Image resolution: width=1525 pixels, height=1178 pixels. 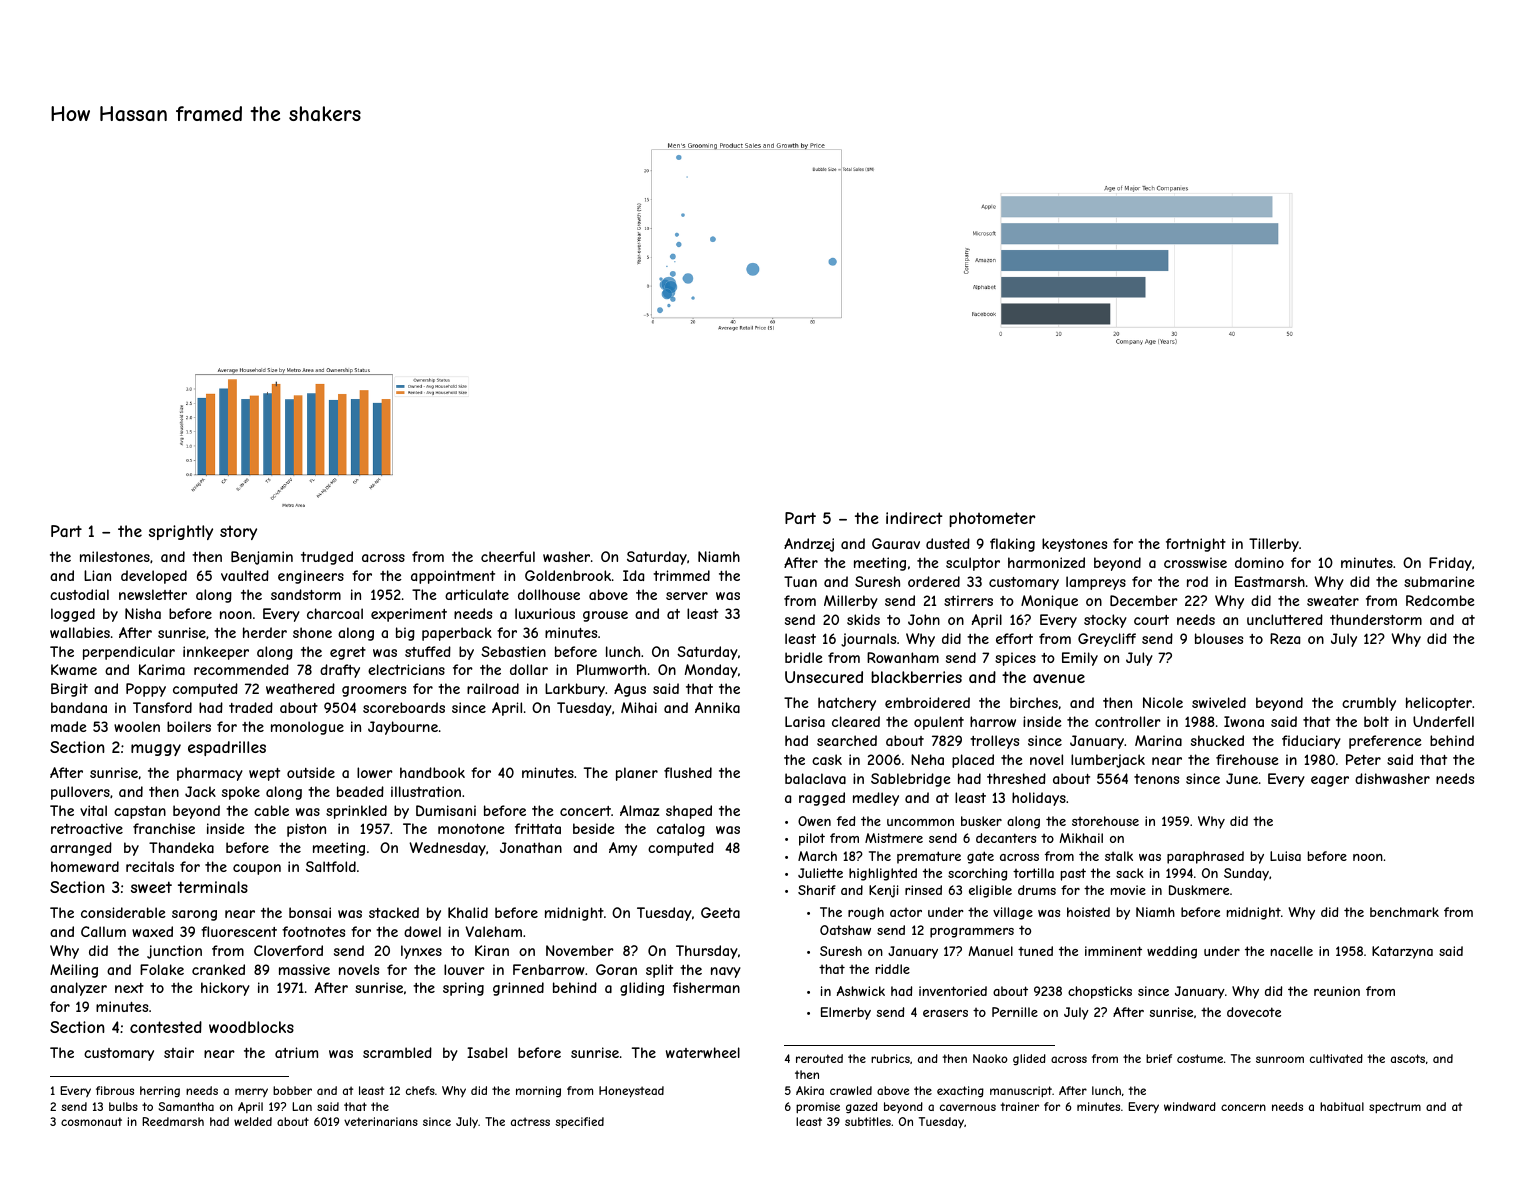 What do you see at coordinates (659, 971) in the document?
I see `split` at bounding box center [659, 971].
